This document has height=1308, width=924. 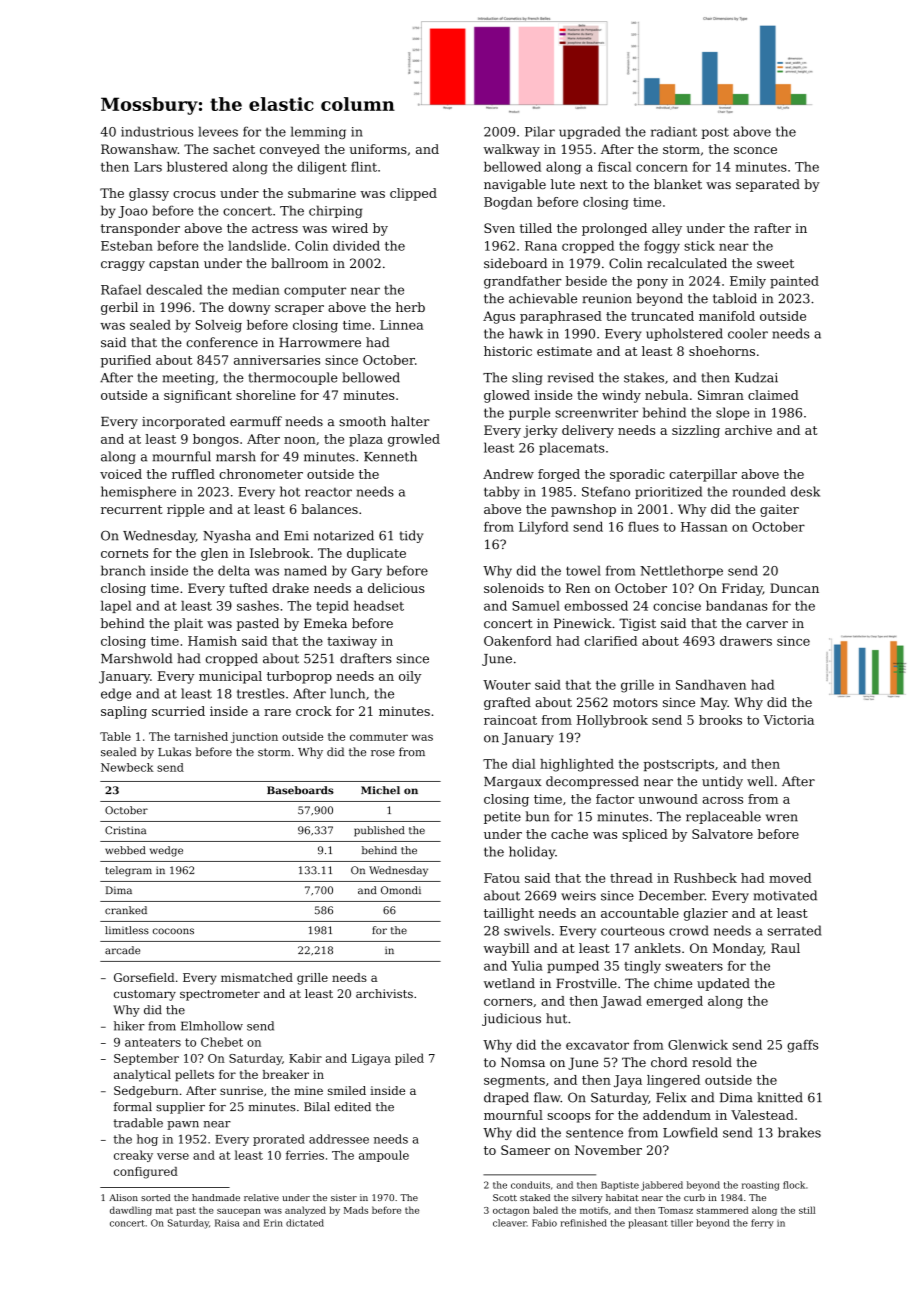 What do you see at coordinates (674, 131) in the document?
I see `radiant` at bounding box center [674, 131].
